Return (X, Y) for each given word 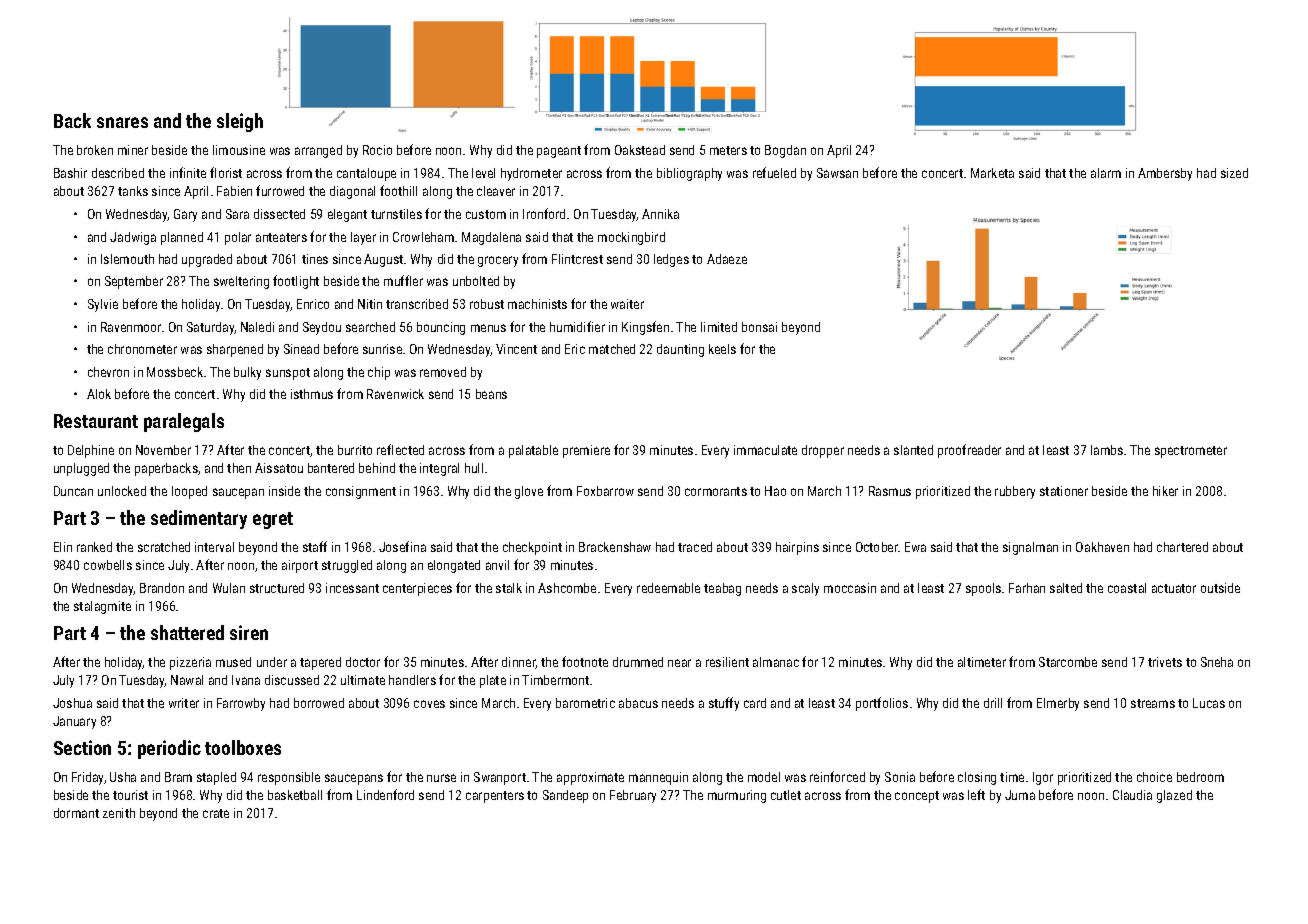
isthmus (312, 394)
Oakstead (640, 150)
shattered (187, 632)
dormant (76, 813)
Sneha (1217, 662)
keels (722, 349)
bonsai (759, 327)
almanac (776, 662)
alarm (1106, 173)
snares (122, 122)
